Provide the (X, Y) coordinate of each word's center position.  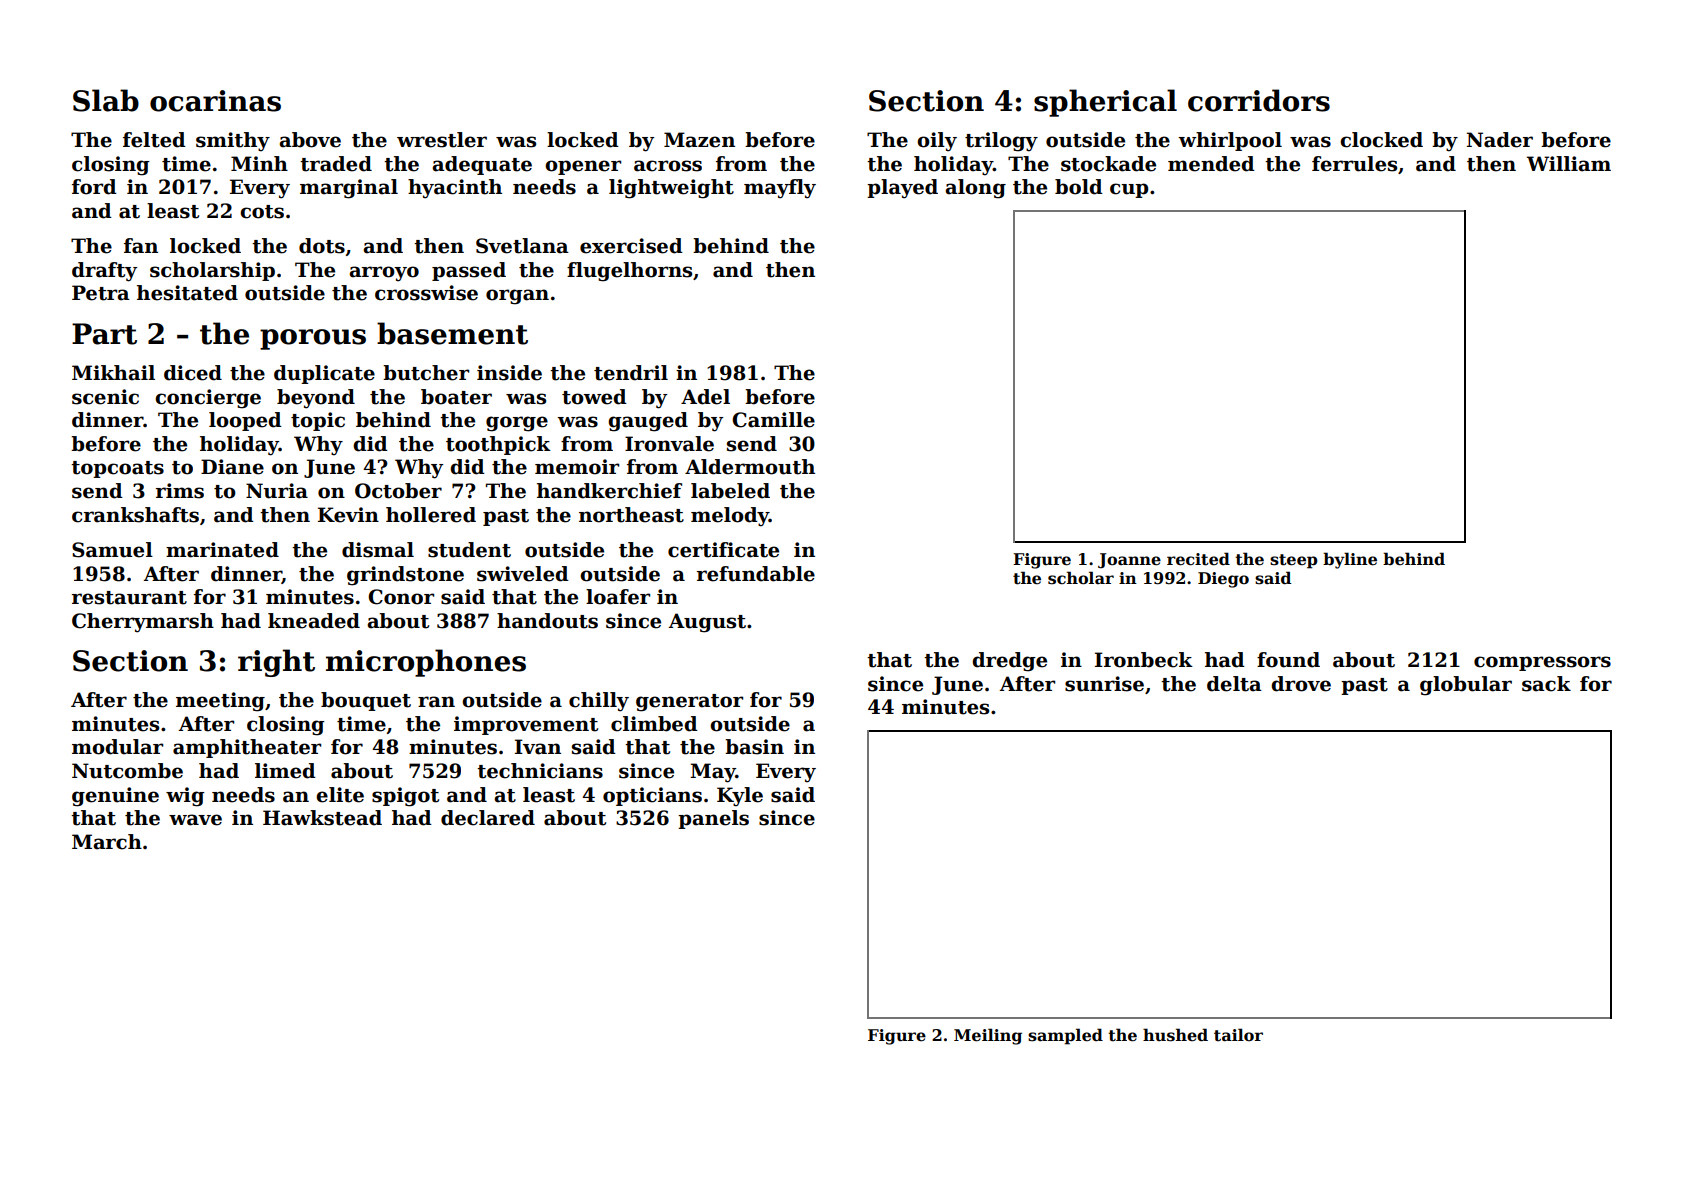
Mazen (699, 140)
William (1569, 164)
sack (1546, 684)
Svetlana (522, 246)
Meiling (988, 1036)
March (107, 842)
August (707, 623)
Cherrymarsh (143, 623)
